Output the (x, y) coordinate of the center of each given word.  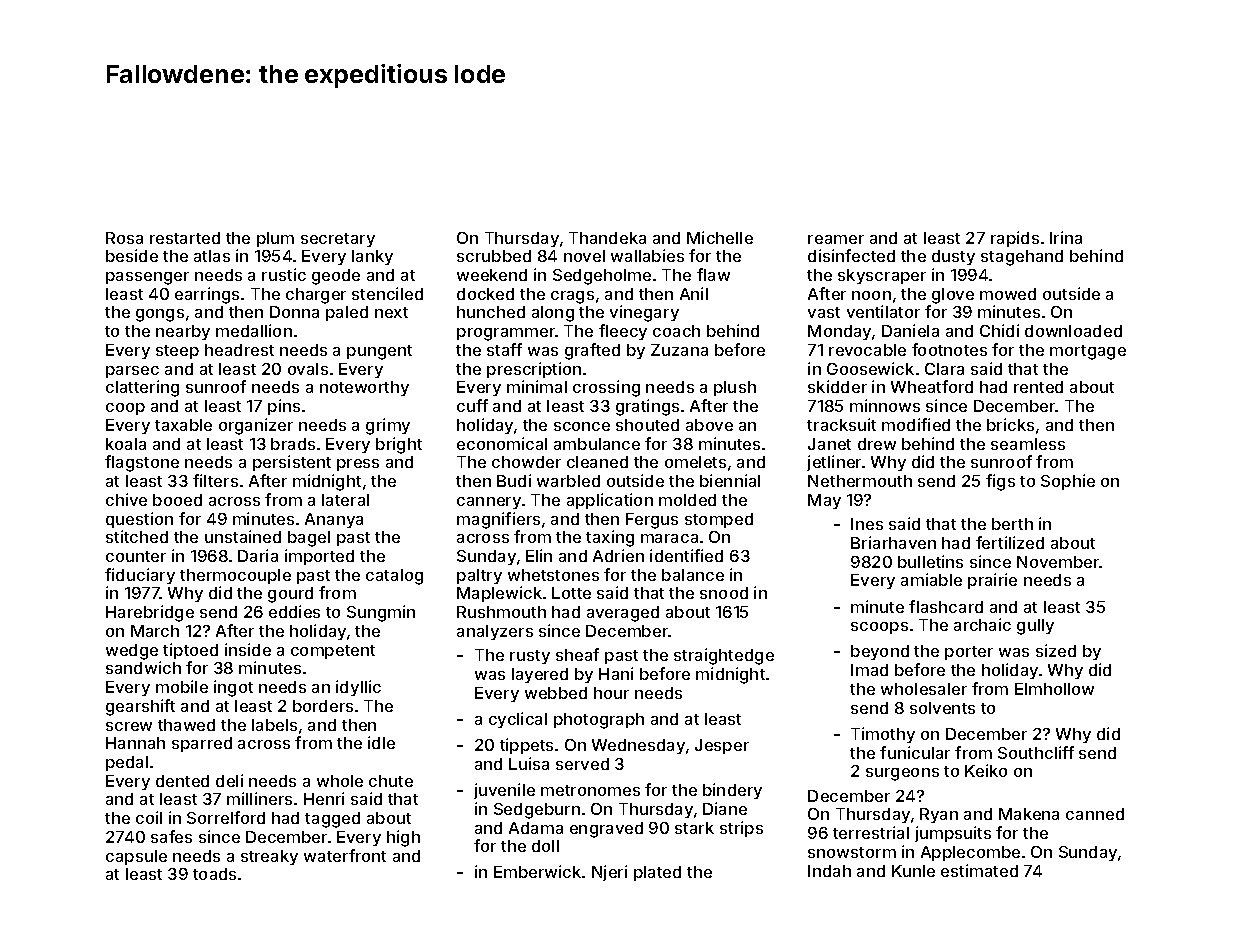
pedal (127, 763)
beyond (880, 652)
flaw (713, 274)
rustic (284, 274)
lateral (345, 500)
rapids (1015, 239)
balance (693, 575)
